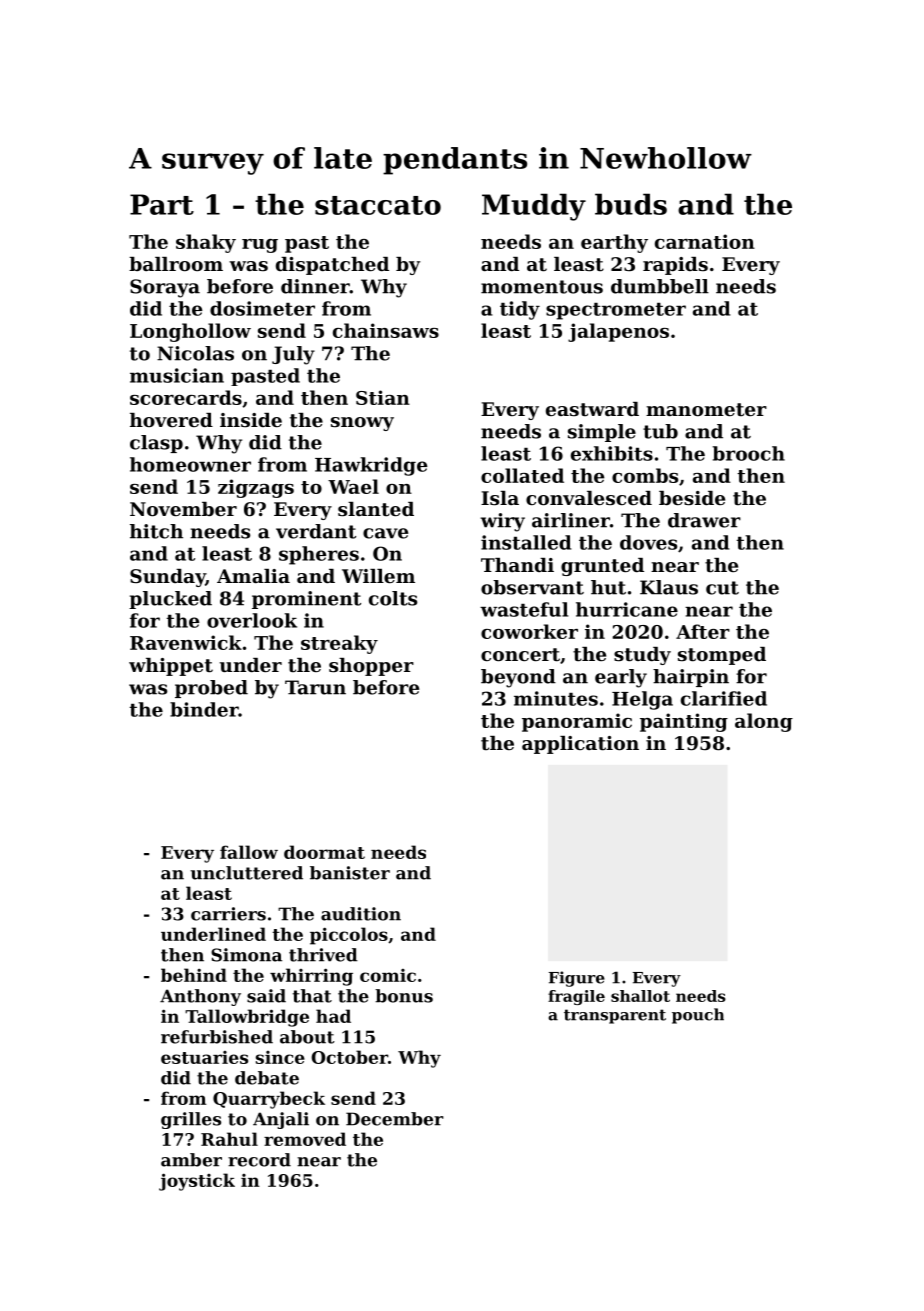 This screenshot has height=1311, width=924. I want to click on Hawkridge, so click(371, 466).
